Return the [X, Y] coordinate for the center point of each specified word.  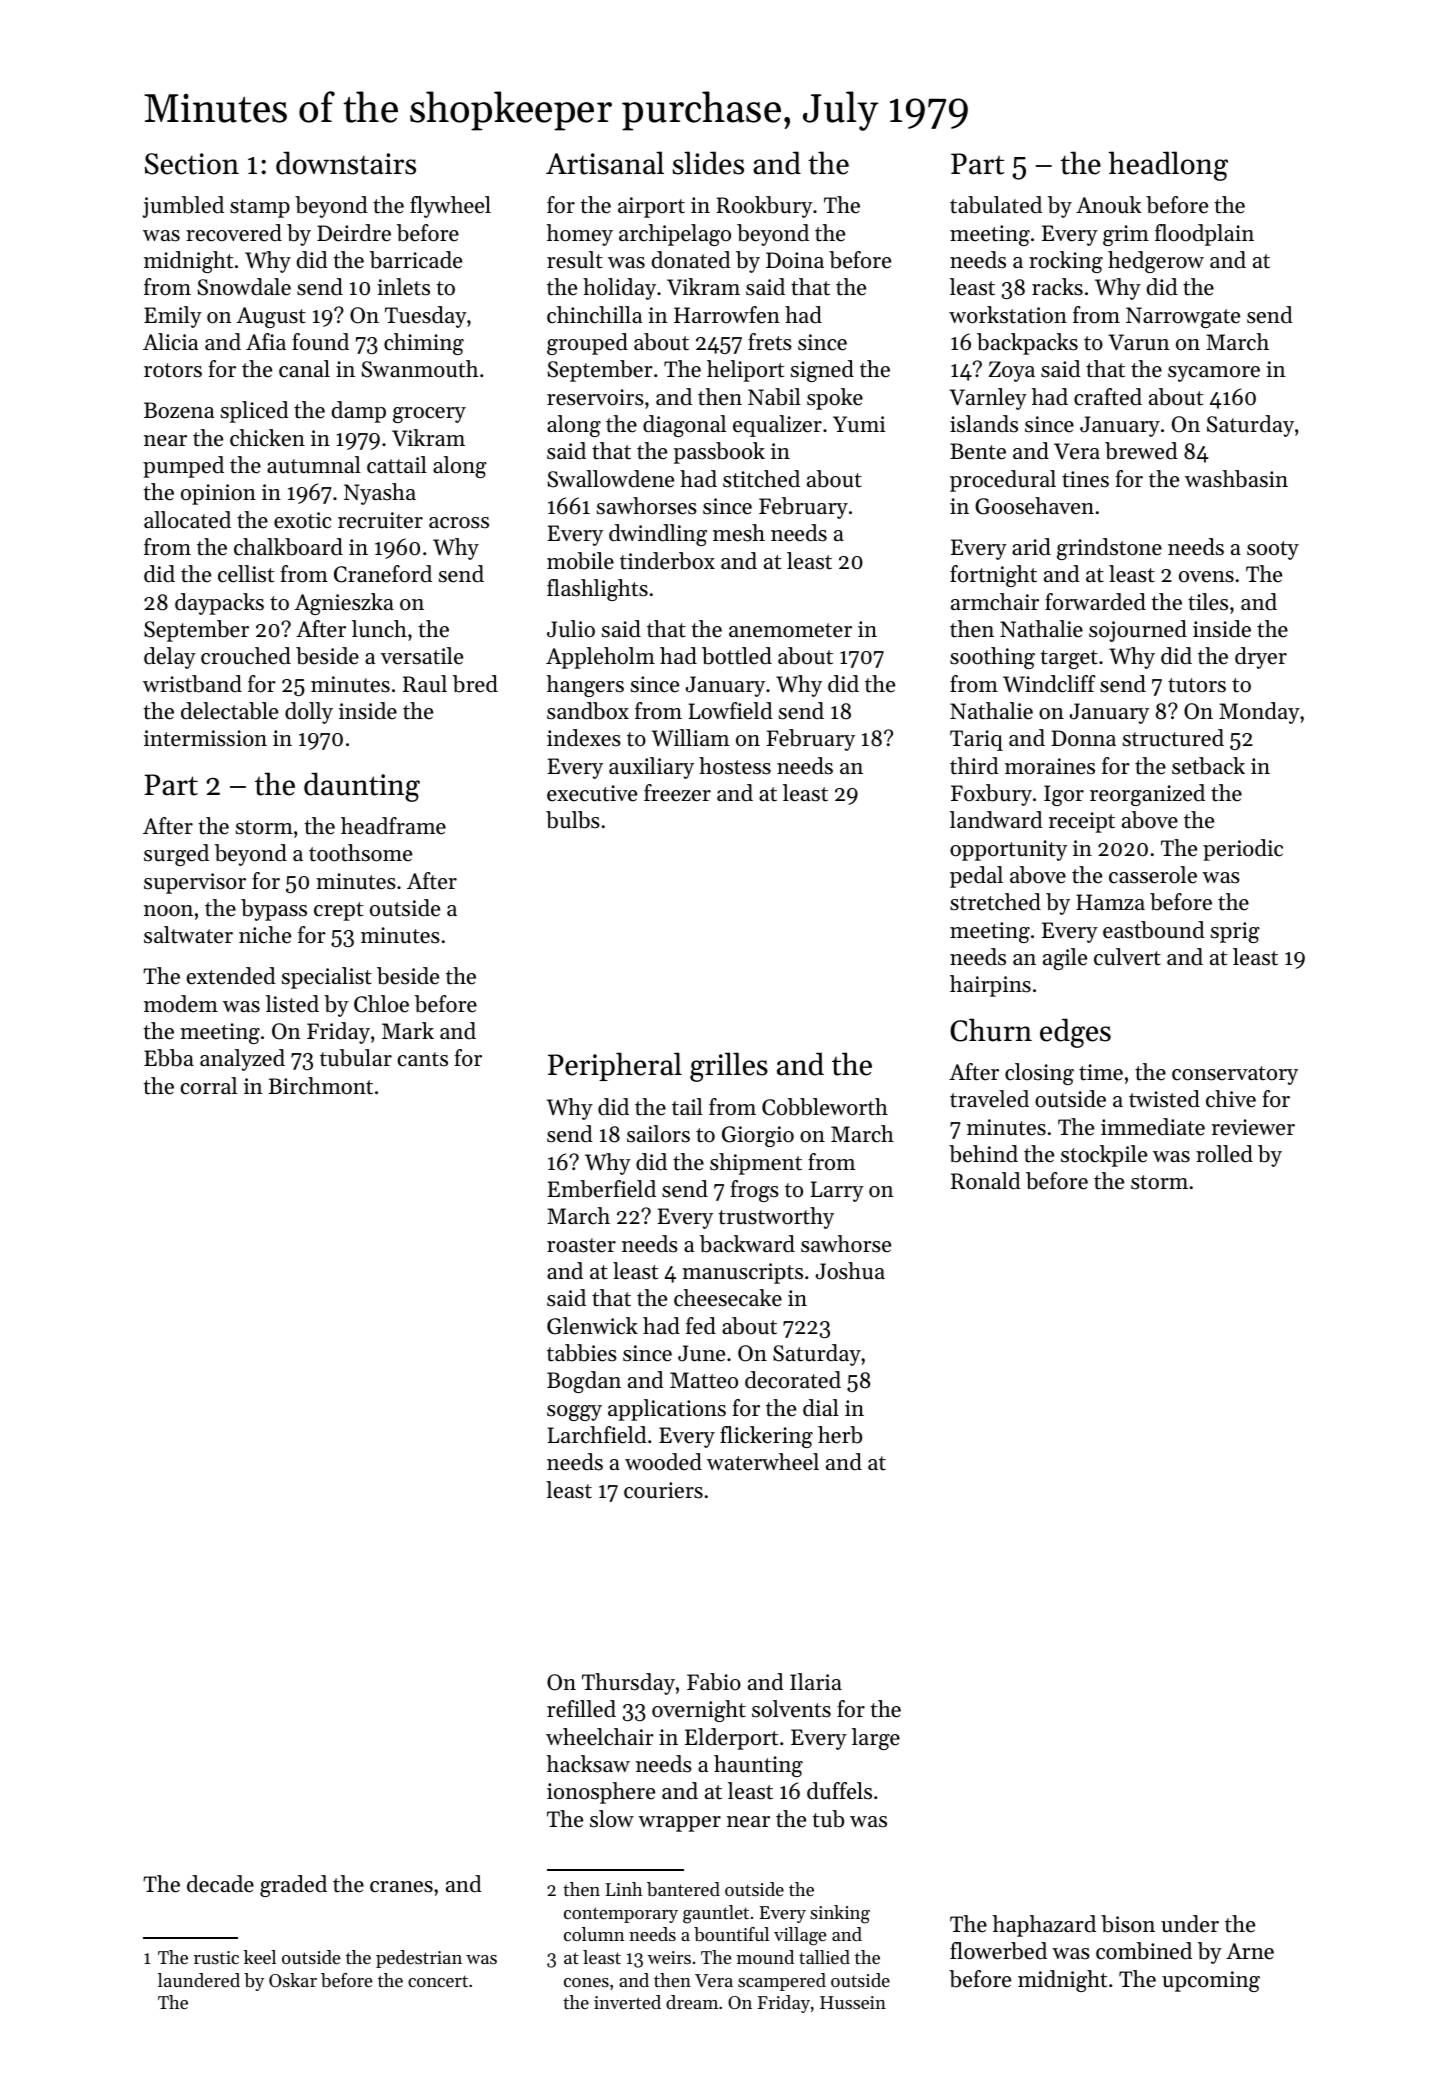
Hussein [853, 2002]
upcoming [1211, 1981]
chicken [267, 438]
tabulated [996, 205]
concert [438, 1981]
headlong [1168, 166]
